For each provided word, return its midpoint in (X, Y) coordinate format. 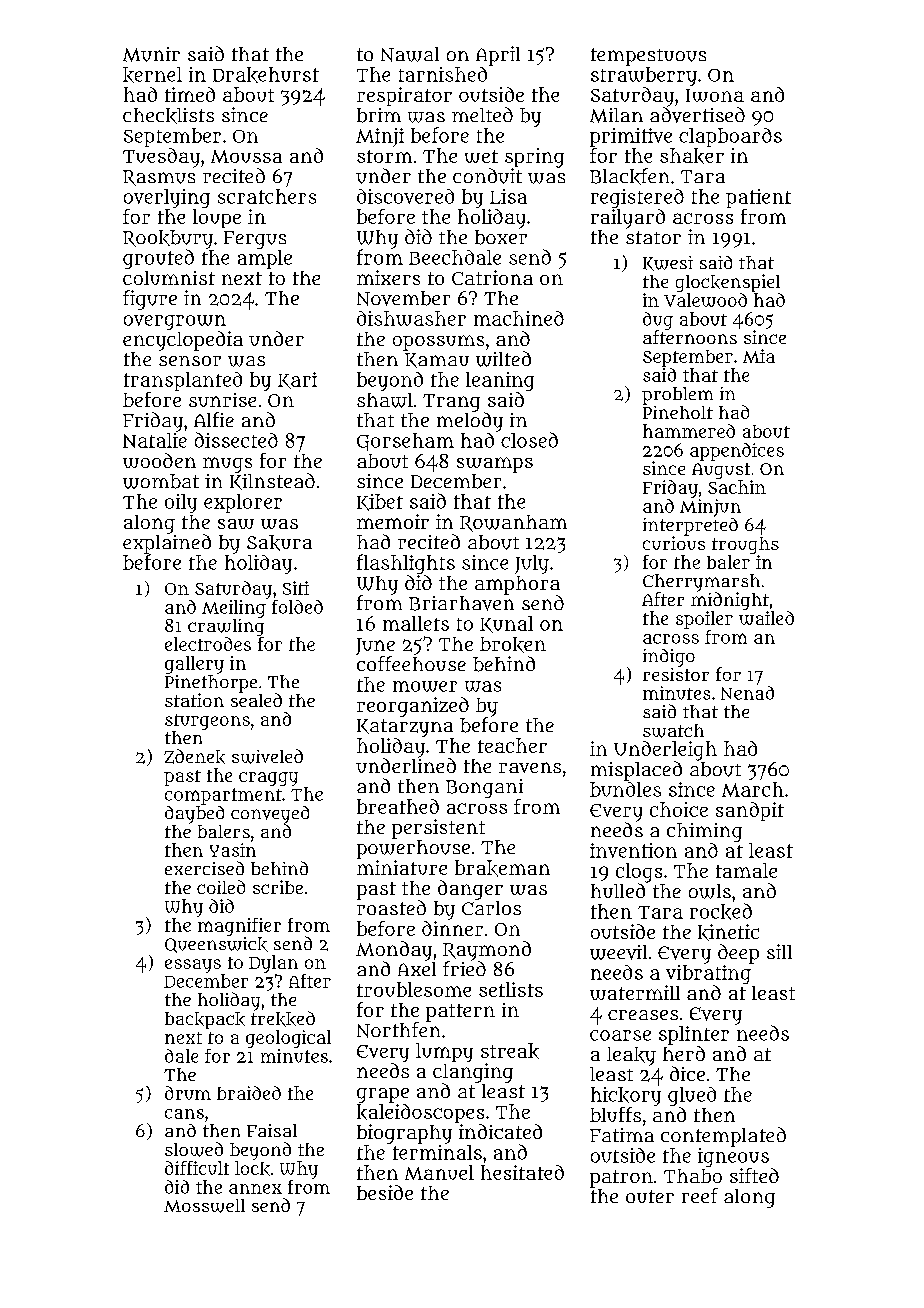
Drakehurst (266, 75)
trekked (283, 1019)
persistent (438, 829)
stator (653, 237)
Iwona (715, 95)
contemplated (723, 1137)
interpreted (690, 527)
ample (265, 259)
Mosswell (204, 1206)
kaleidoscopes (420, 1113)
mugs (227, 465)
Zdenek (194, 756)
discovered (405, 196)
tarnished (443, 74)
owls (710, 891)
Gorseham (405, 442)
